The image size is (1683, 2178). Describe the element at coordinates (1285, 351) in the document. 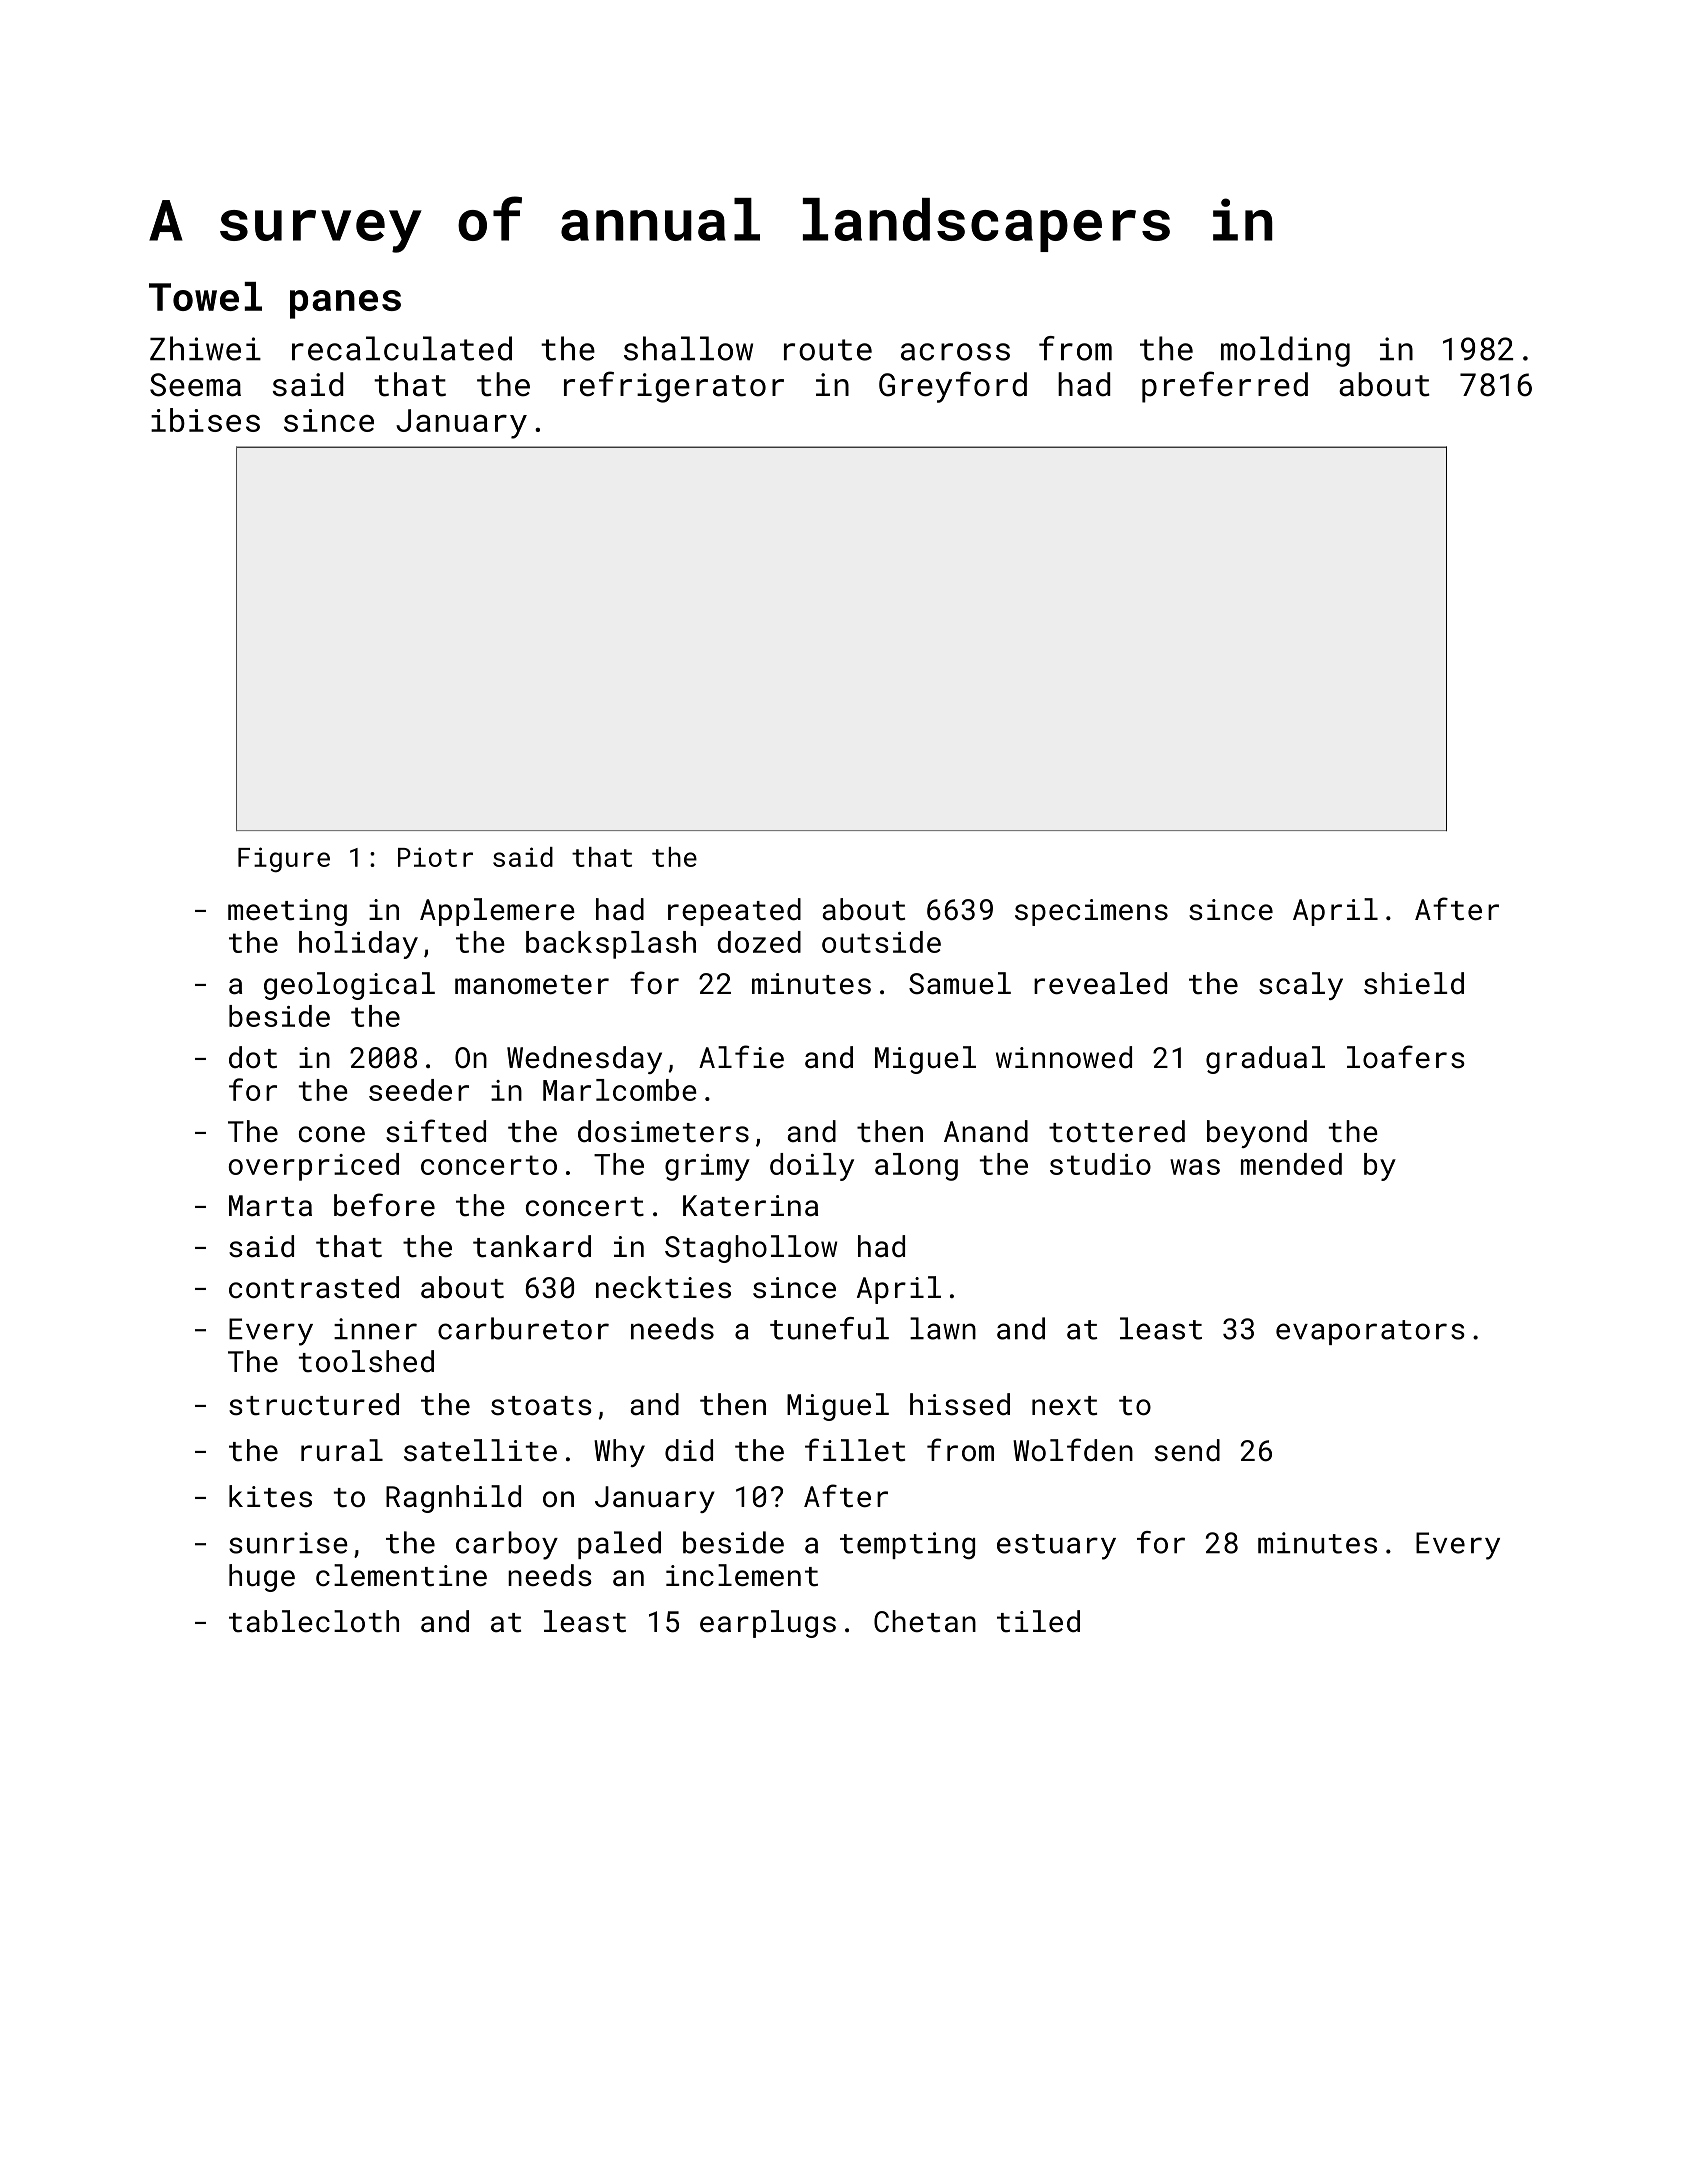

I see `molding` at that location.
